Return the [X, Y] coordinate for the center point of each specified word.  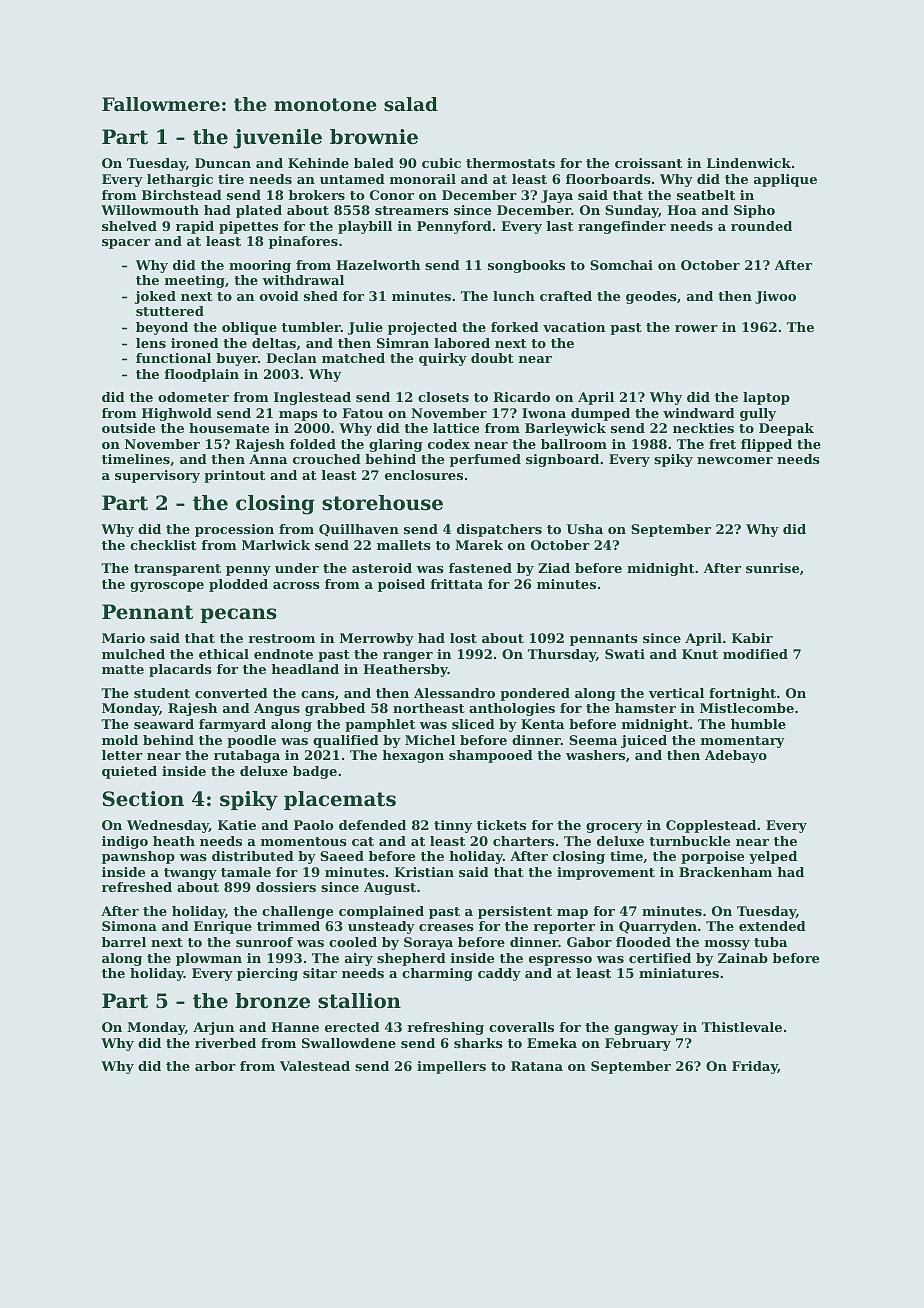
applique [785, 180]
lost [463, 638]
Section [143, 799]
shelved [129, 226]
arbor [215, 1066]
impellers [451, 1067]
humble [758, 724]
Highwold [177, 414]
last [560, 226]
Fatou [362, 413]
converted [231, 693]
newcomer [735, 460]
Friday [755, 1067]
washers [595, 755]
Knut [700, 654]
